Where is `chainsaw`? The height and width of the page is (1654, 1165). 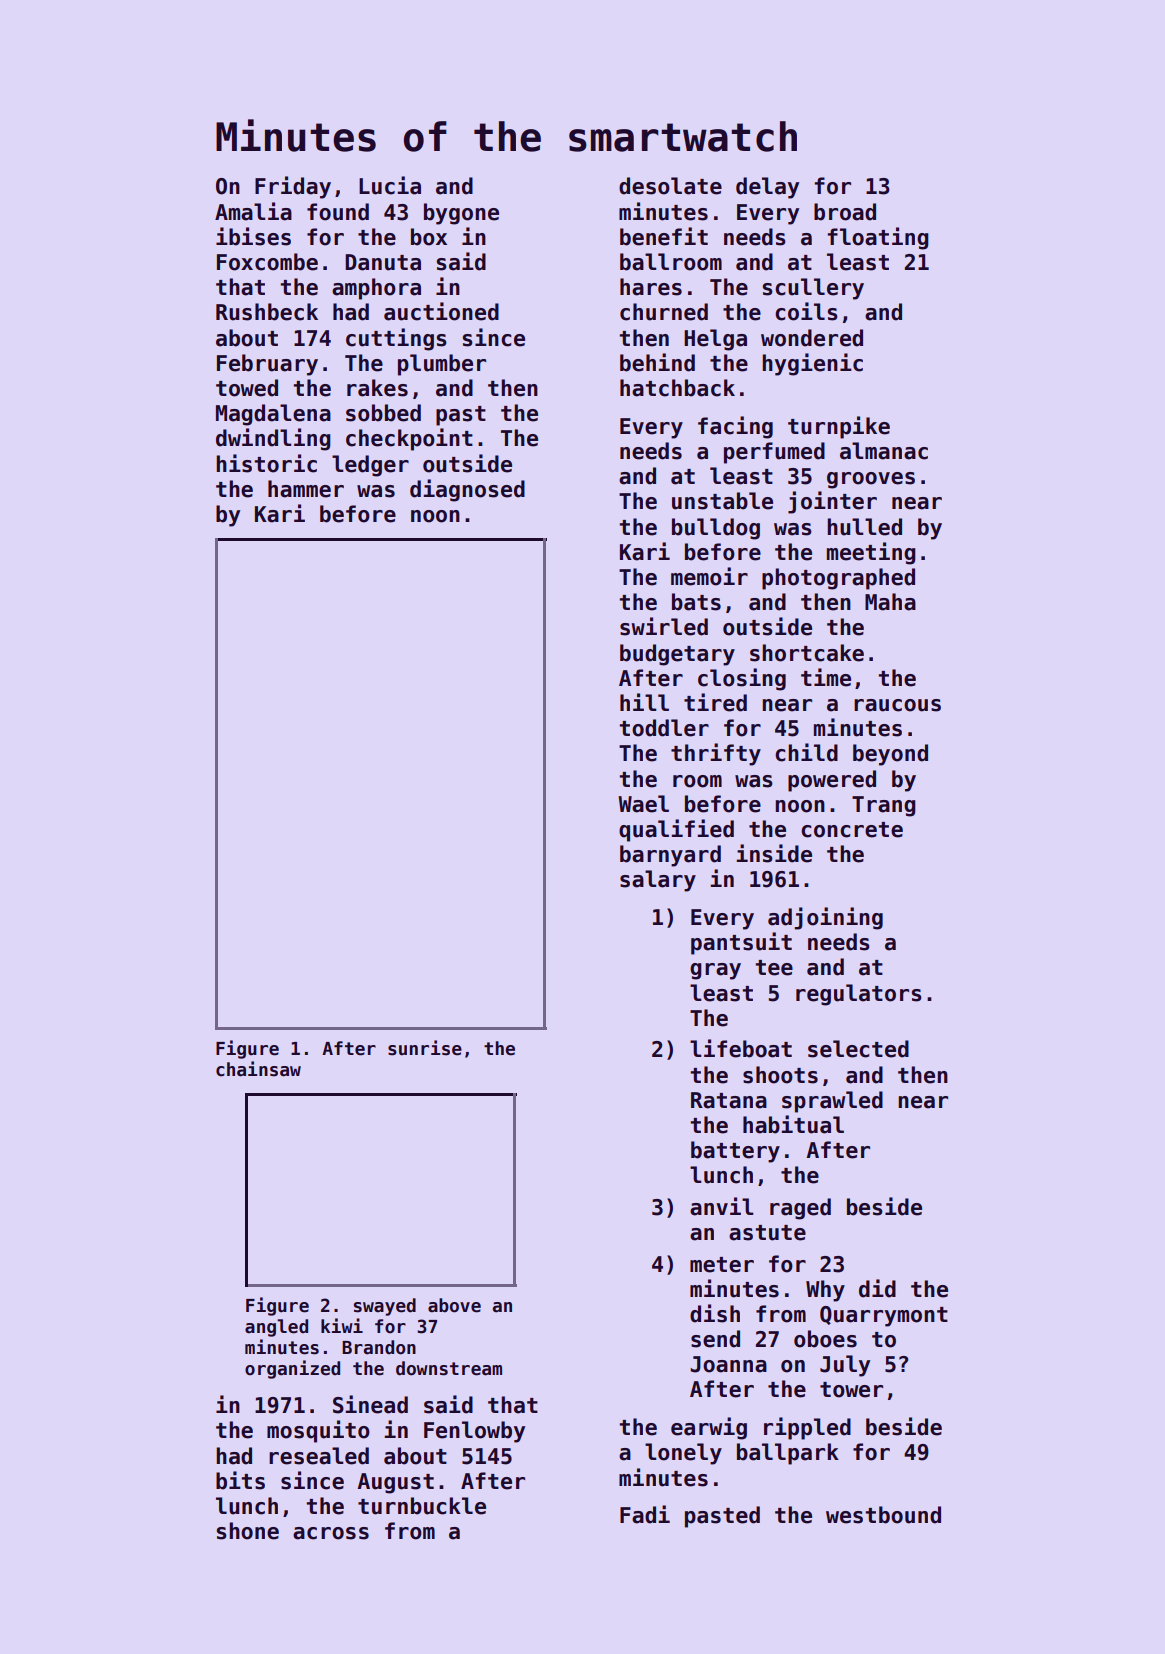 chainsaw is located at coordinates (258, 1069).
